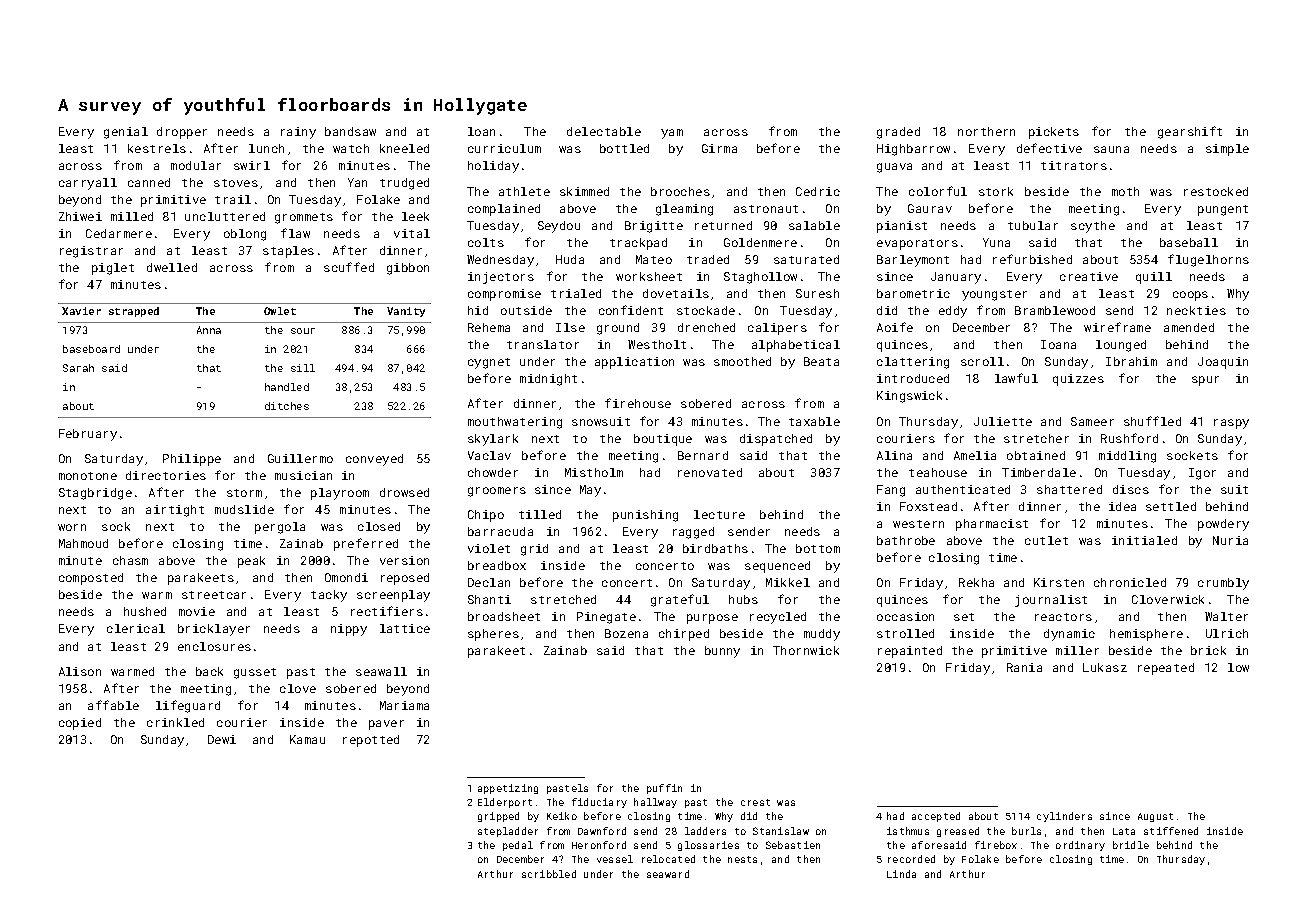  I want to click on accepted, so click(936, 817).
